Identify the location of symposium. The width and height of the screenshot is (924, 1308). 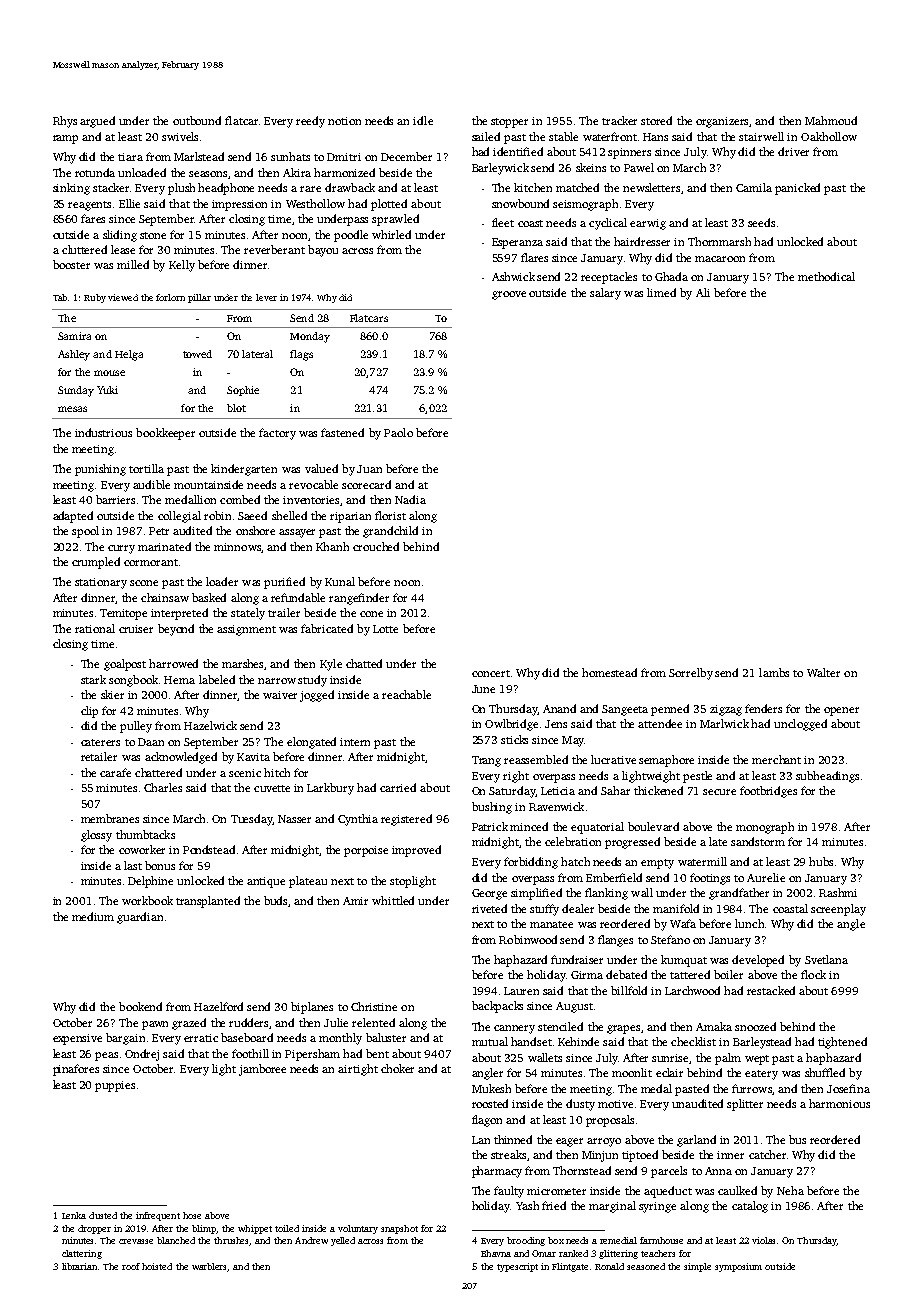
(738, 1267).
